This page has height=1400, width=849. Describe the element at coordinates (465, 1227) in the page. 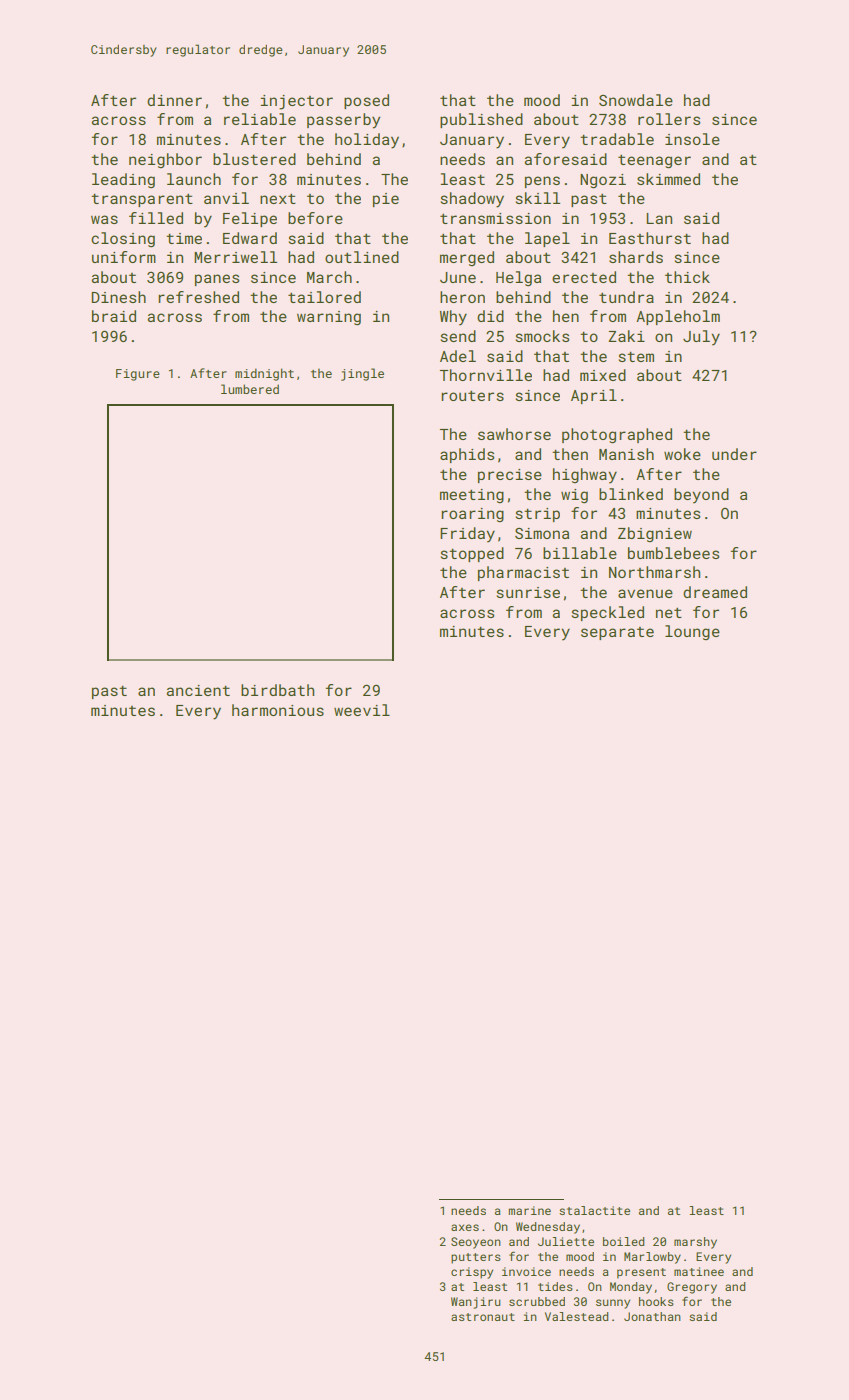

I see `axes` at that location.
